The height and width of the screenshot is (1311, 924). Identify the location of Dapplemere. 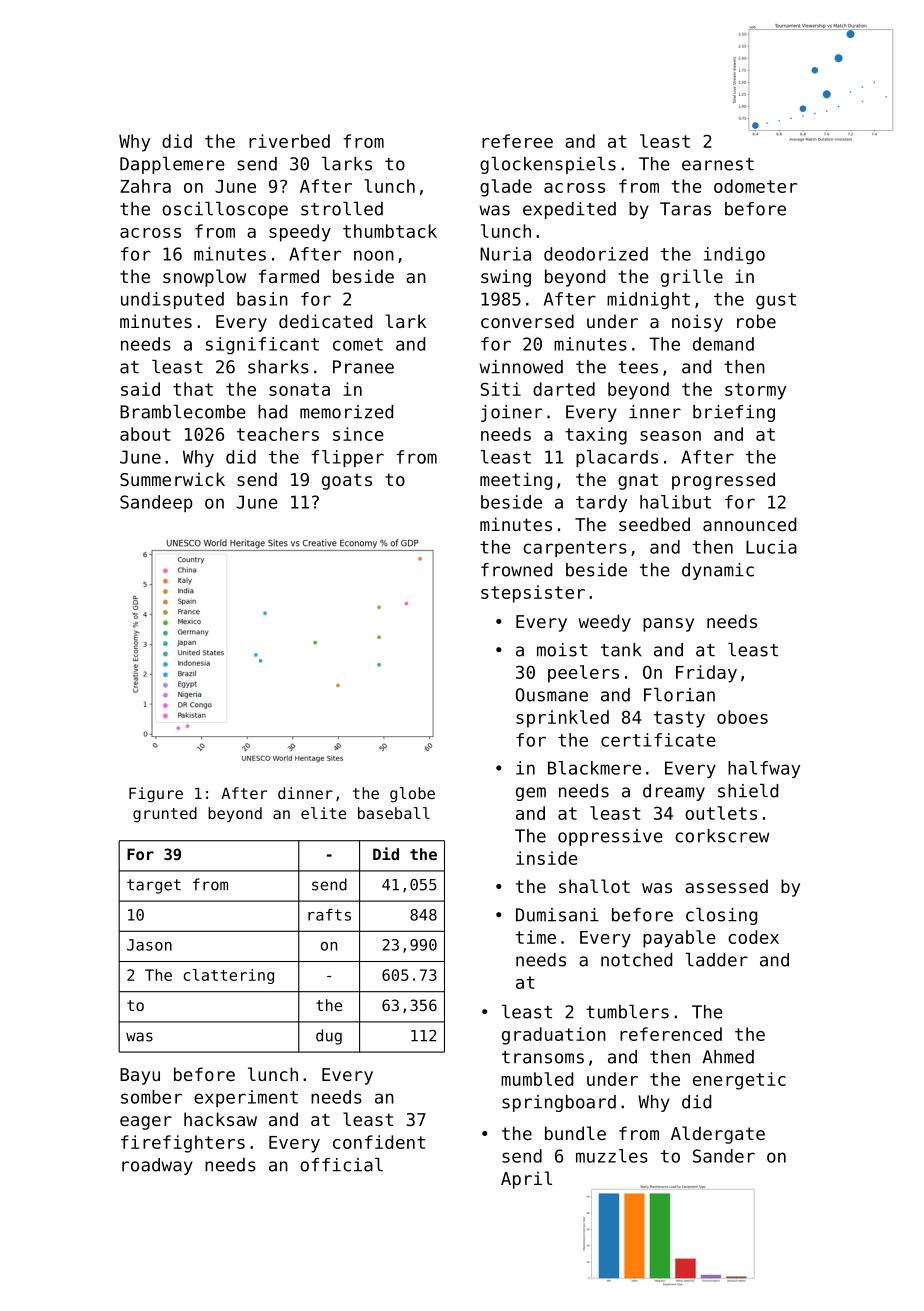
(172, 165).
